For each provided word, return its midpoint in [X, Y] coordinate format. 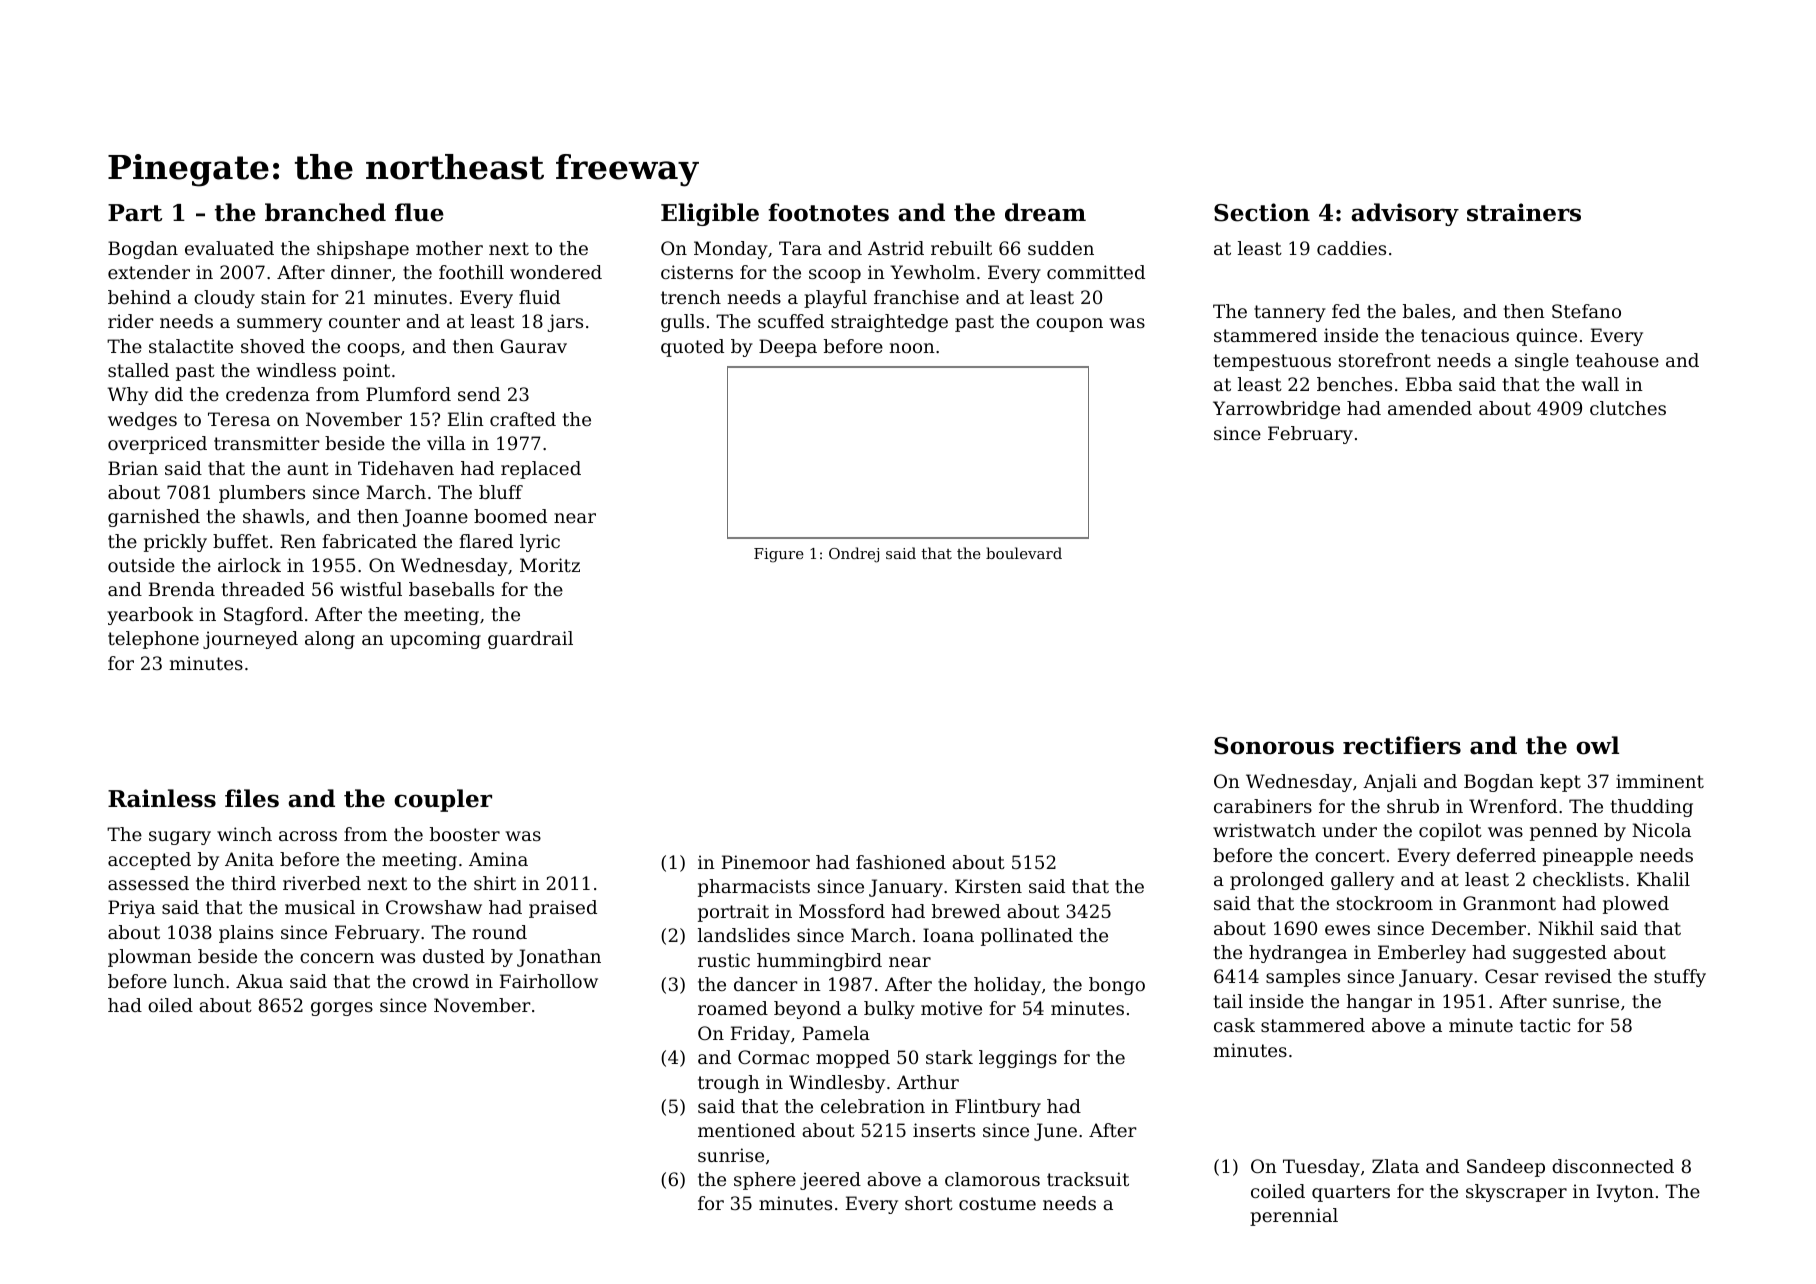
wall [1600, 384]
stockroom [1385, 903]
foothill [471, 272]
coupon [1069, 325]
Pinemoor [766, 862]
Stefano [1586, 311]
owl [1597, 745]
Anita [249, 859]
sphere [765, 1181]
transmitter [267, 443]
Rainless [162, 798]
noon [912, 348]
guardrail [530, 640]
